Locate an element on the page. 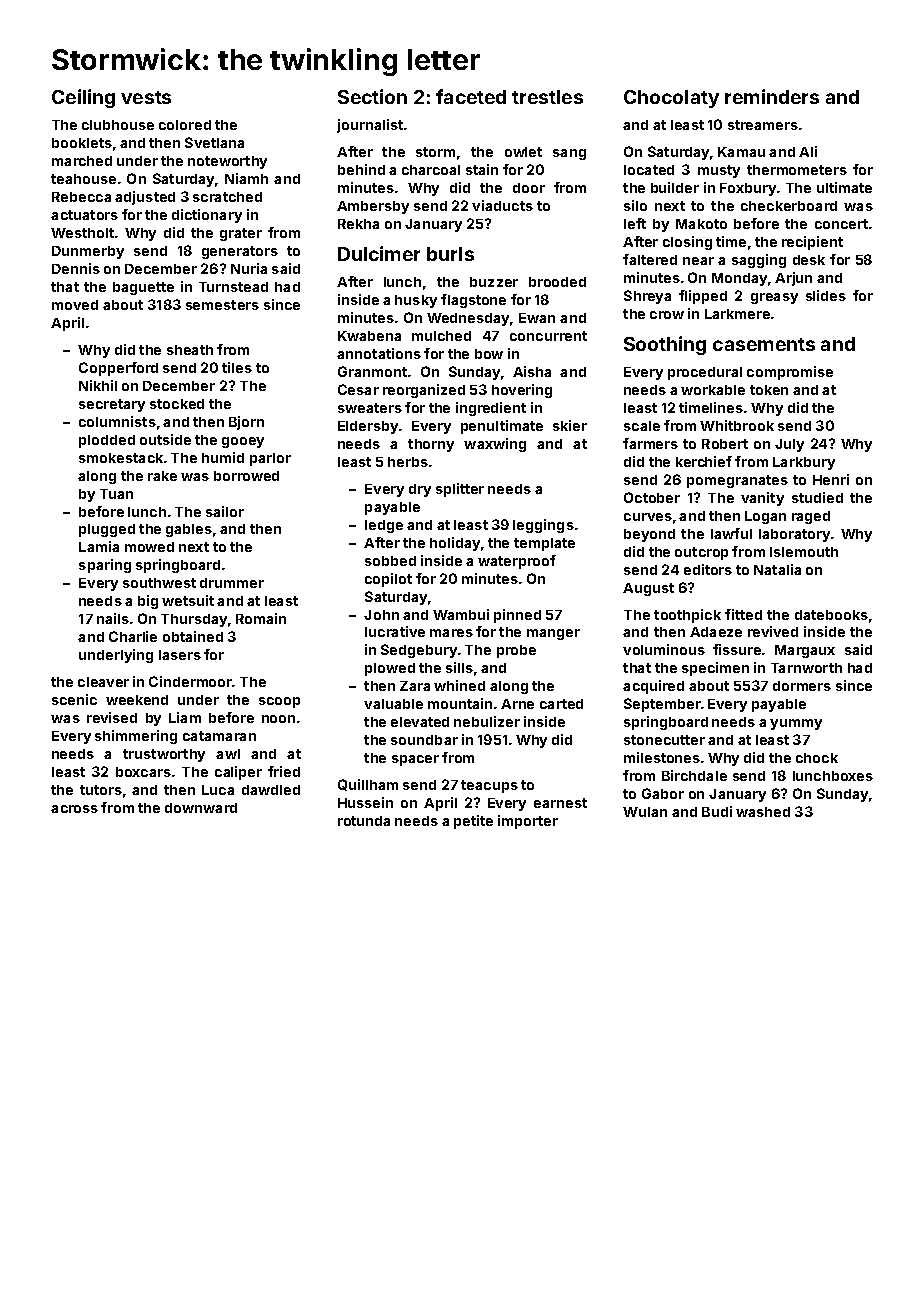 The width and height of the page is (924, 1308). Chocolaty is located at coordinates (671, 99).
